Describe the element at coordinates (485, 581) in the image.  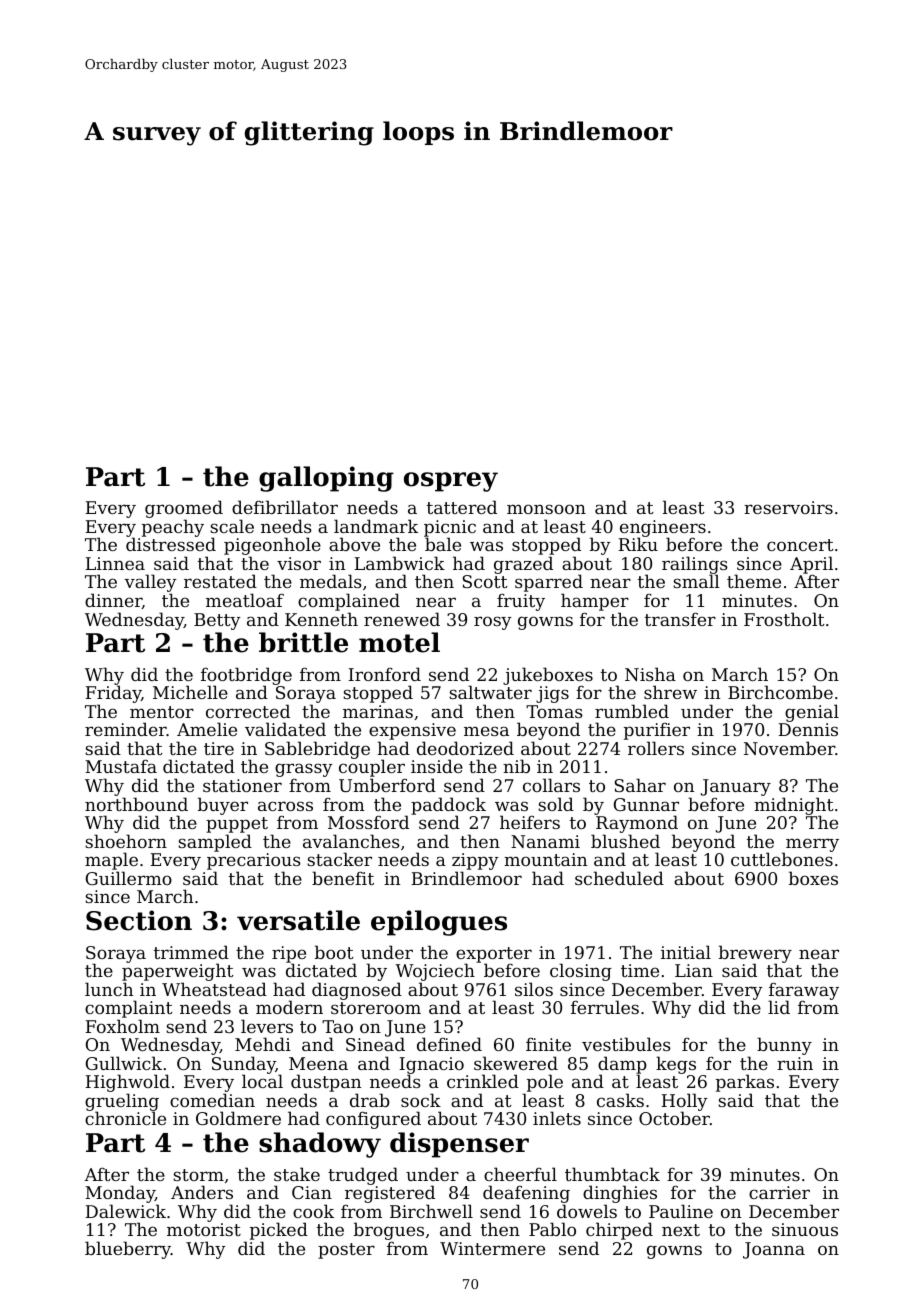
I see `Scott` at that location.
